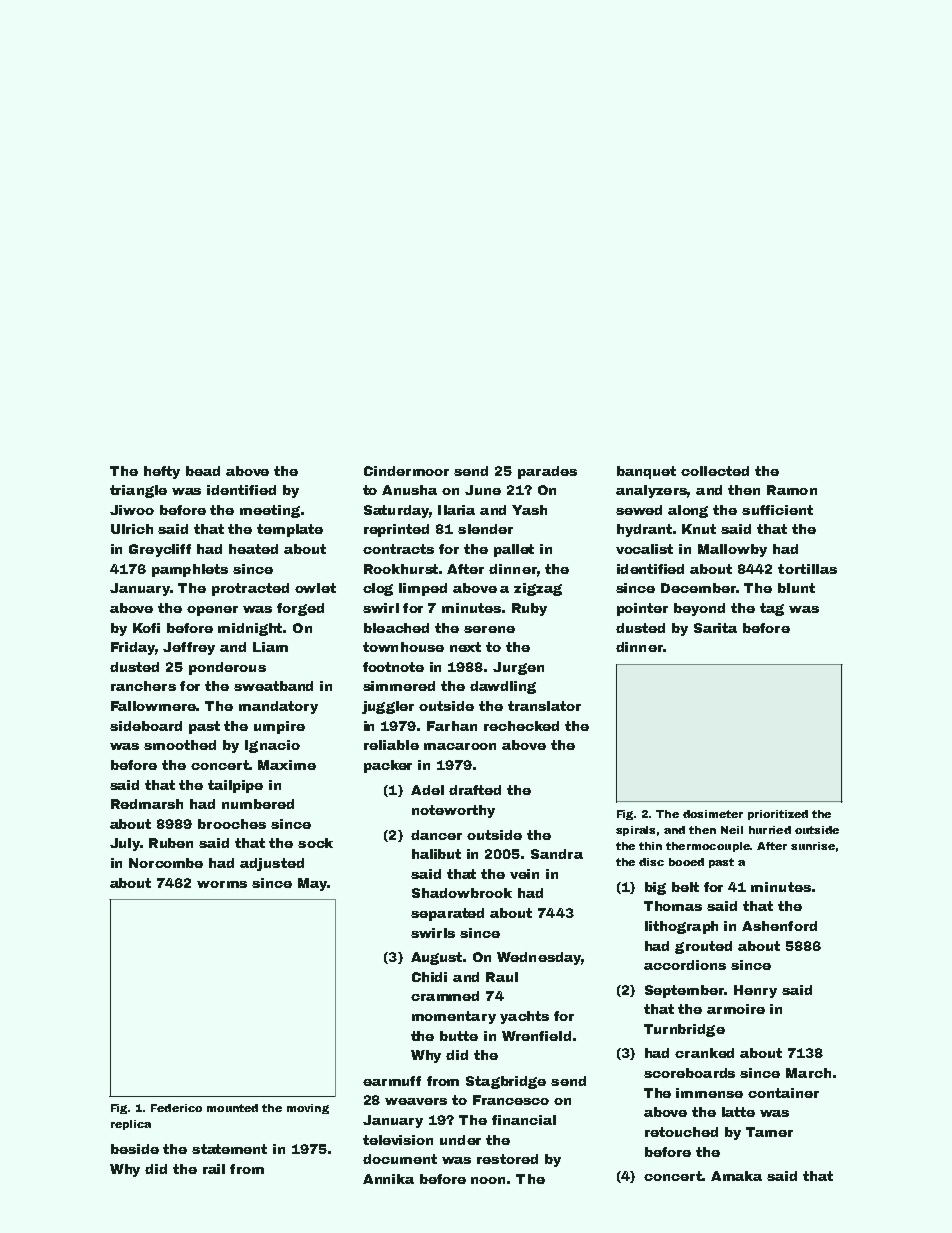  I want to click on Greycliff, so click(160, 550).
